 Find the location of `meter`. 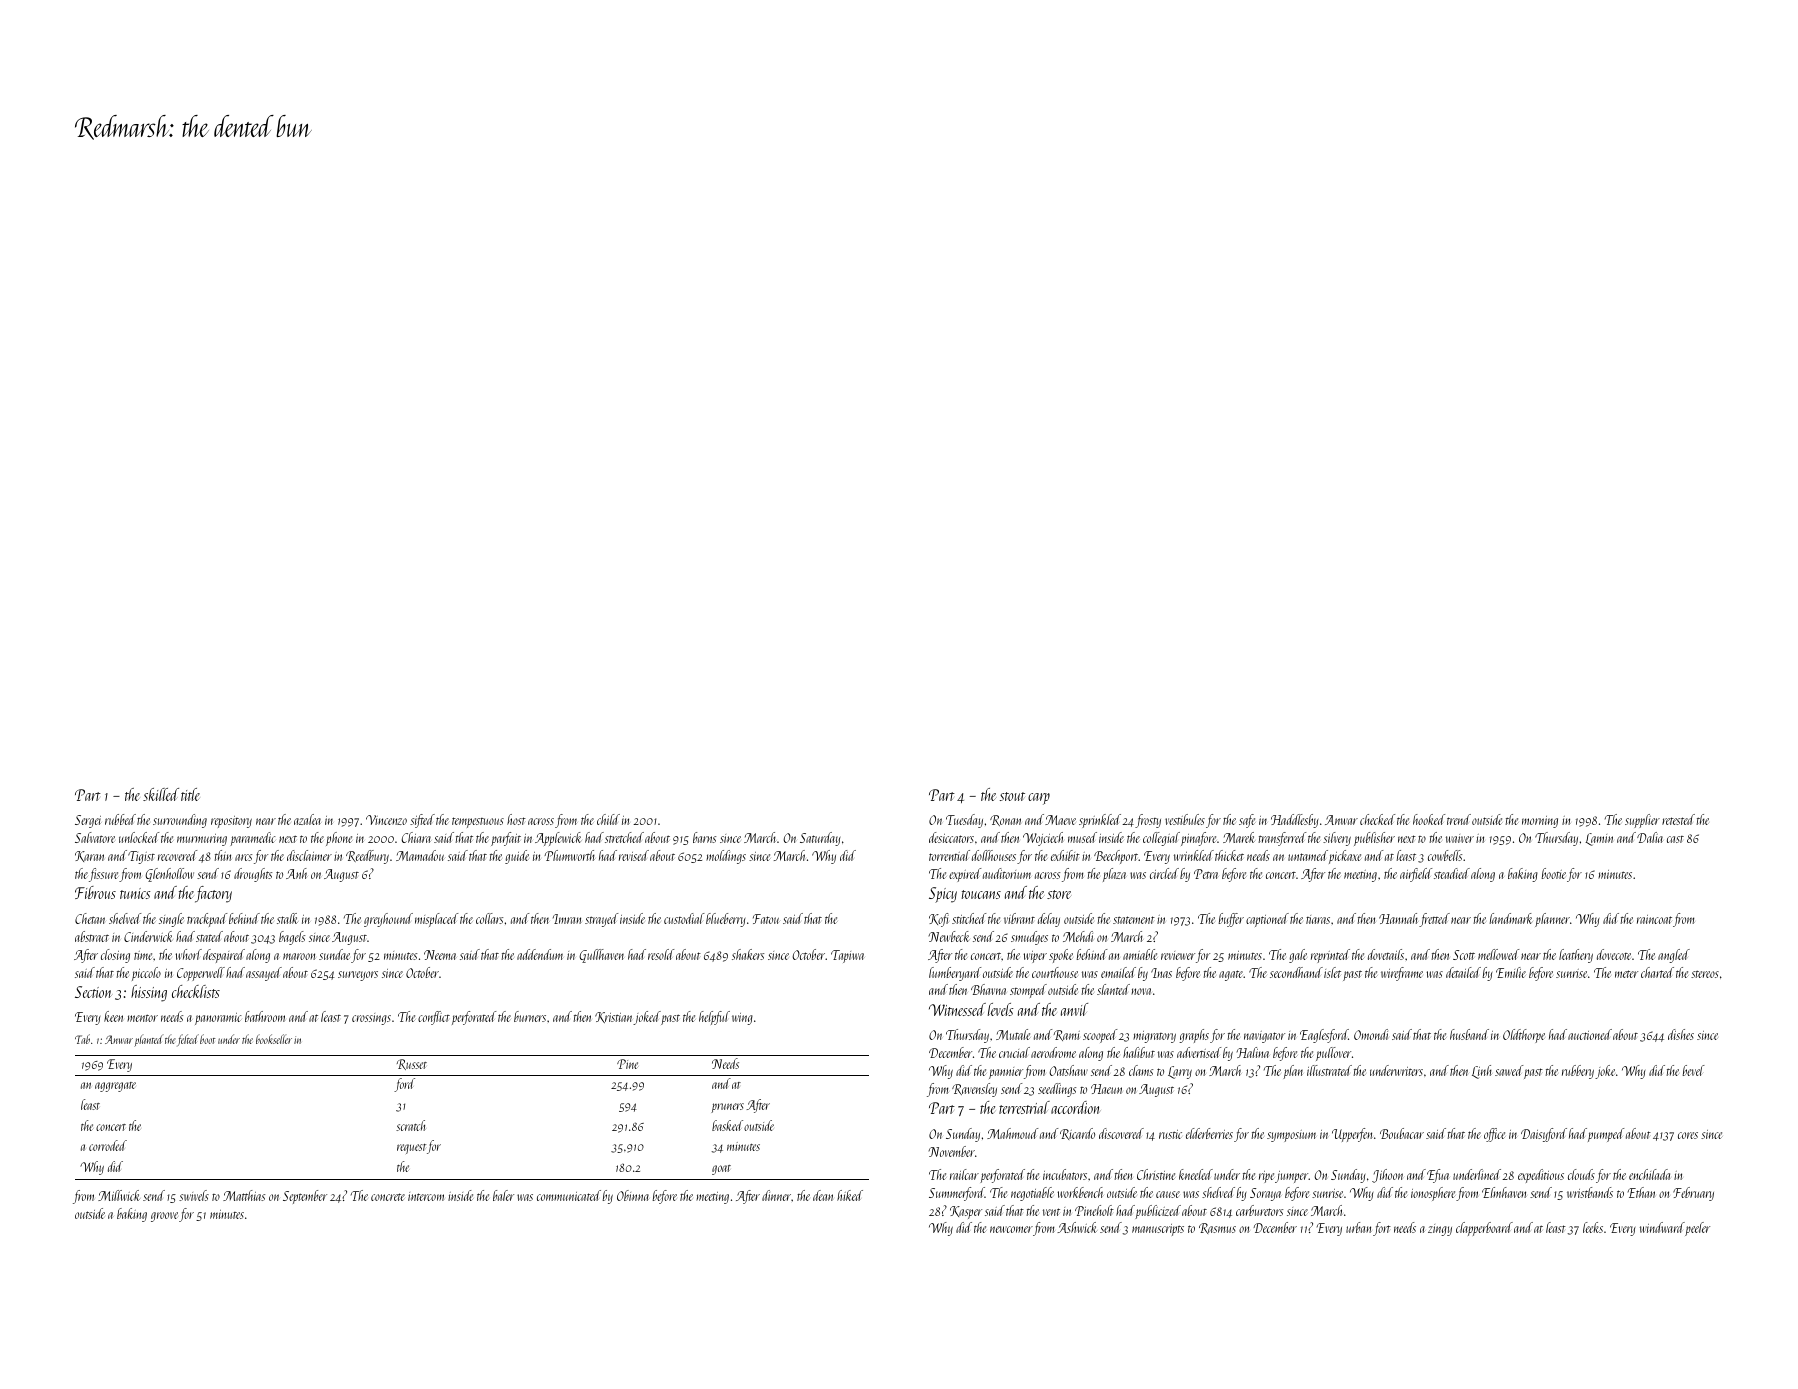

meter is located at coordinates (1626, 974).
